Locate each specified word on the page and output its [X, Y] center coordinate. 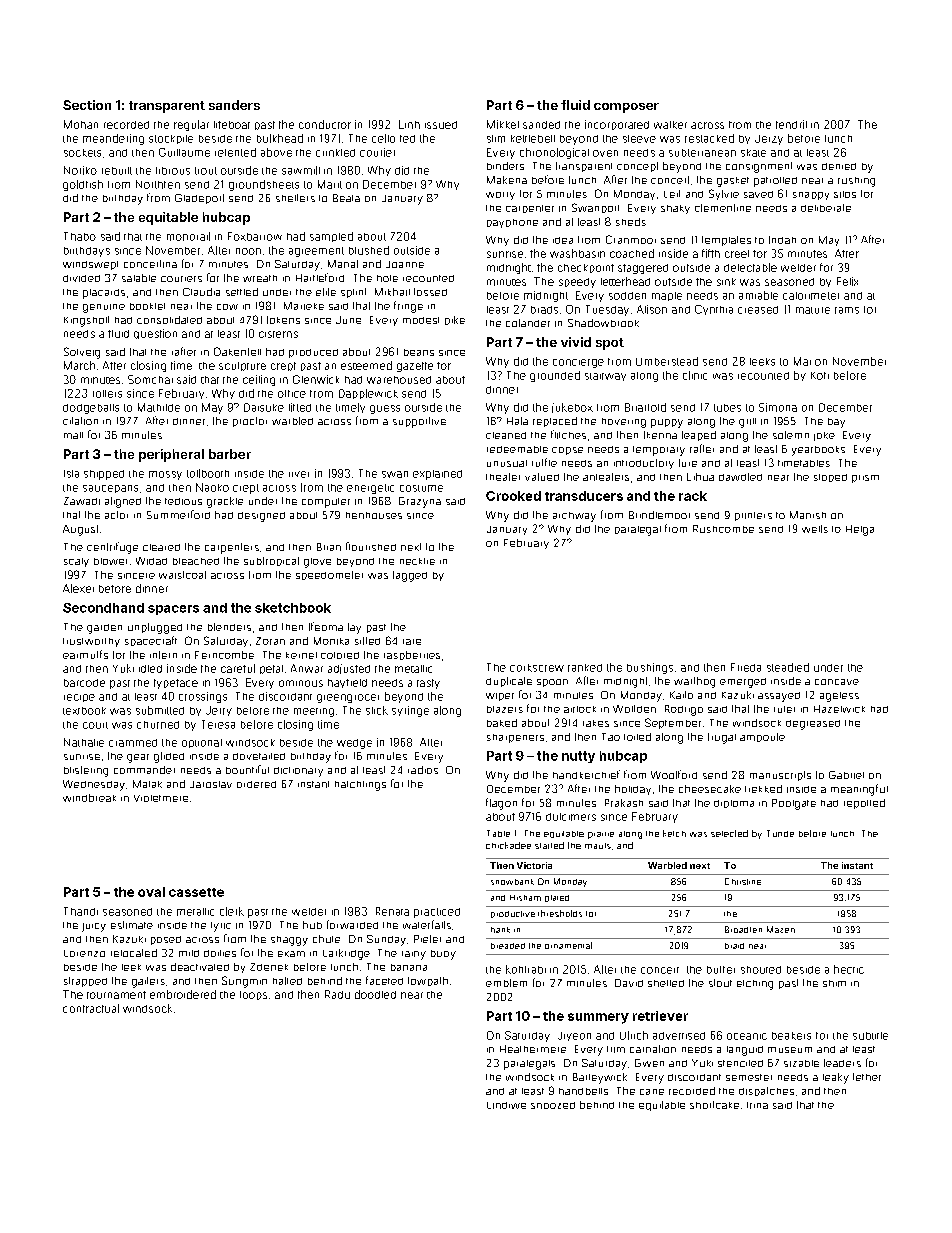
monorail [188, 236]
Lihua [700, 477]
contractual [91, 1008]
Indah [782, 240]
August [80, 530]
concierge [578, 363]
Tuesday [607, 310]
